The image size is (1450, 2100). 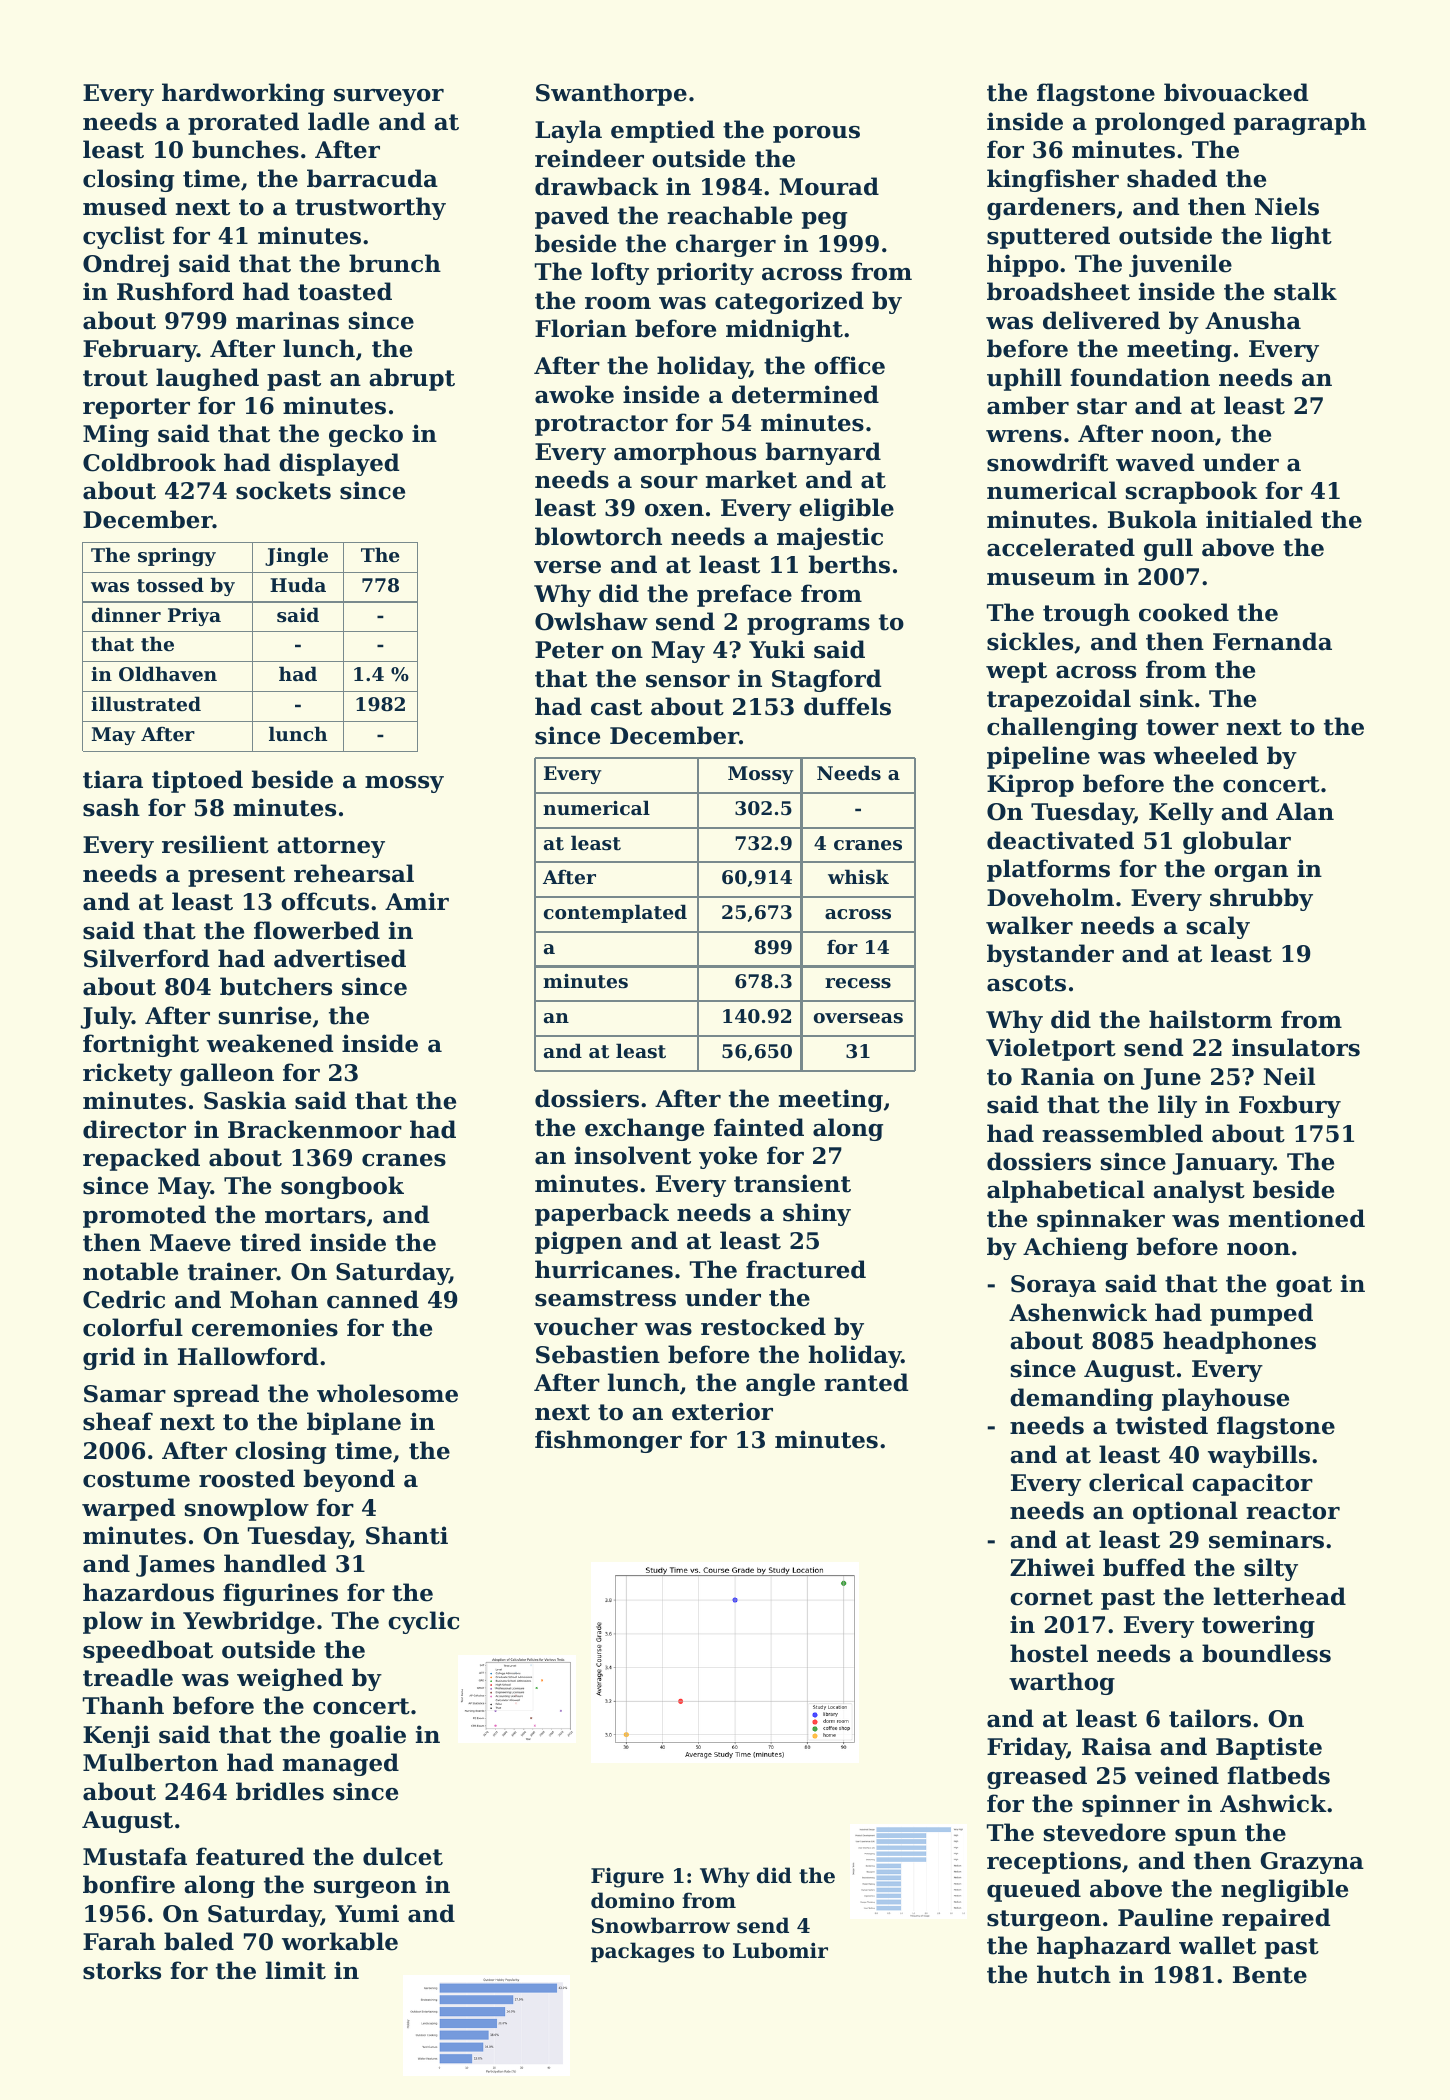 What do you see at coordinates (849, 365) in the screenshot?
I see `office` at bounding box center [849, 365].
